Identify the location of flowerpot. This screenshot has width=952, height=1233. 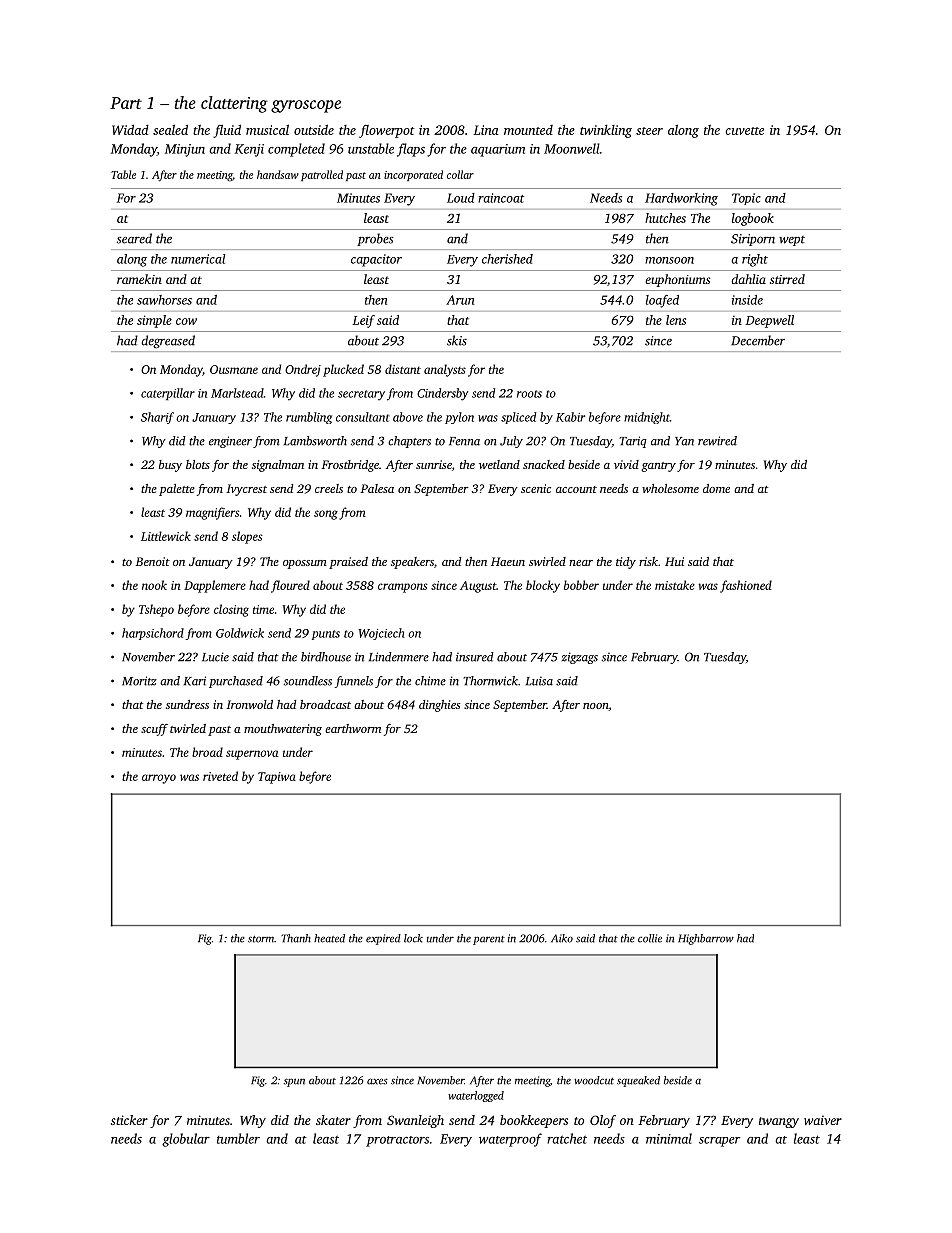
(387, 131).
